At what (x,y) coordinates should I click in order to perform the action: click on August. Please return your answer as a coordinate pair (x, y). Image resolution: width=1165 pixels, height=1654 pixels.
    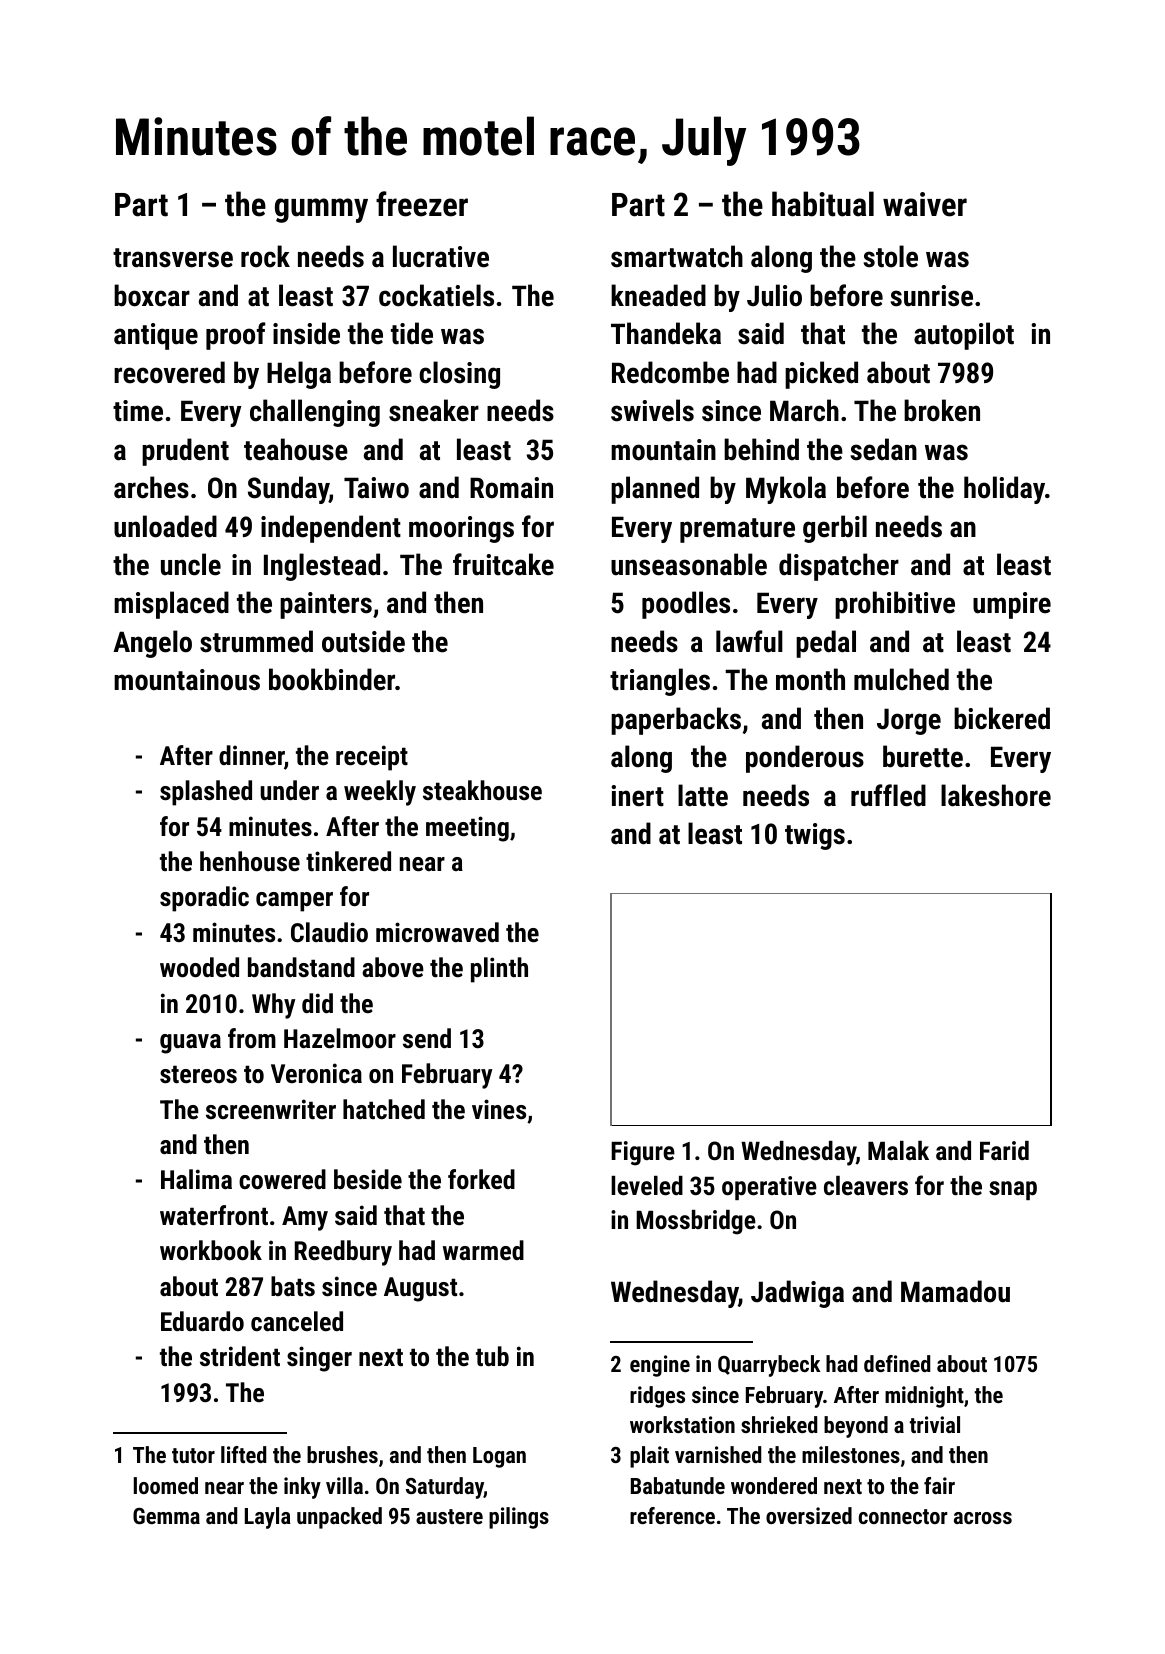
    Looking at the image, I should click on (420, 1289).
